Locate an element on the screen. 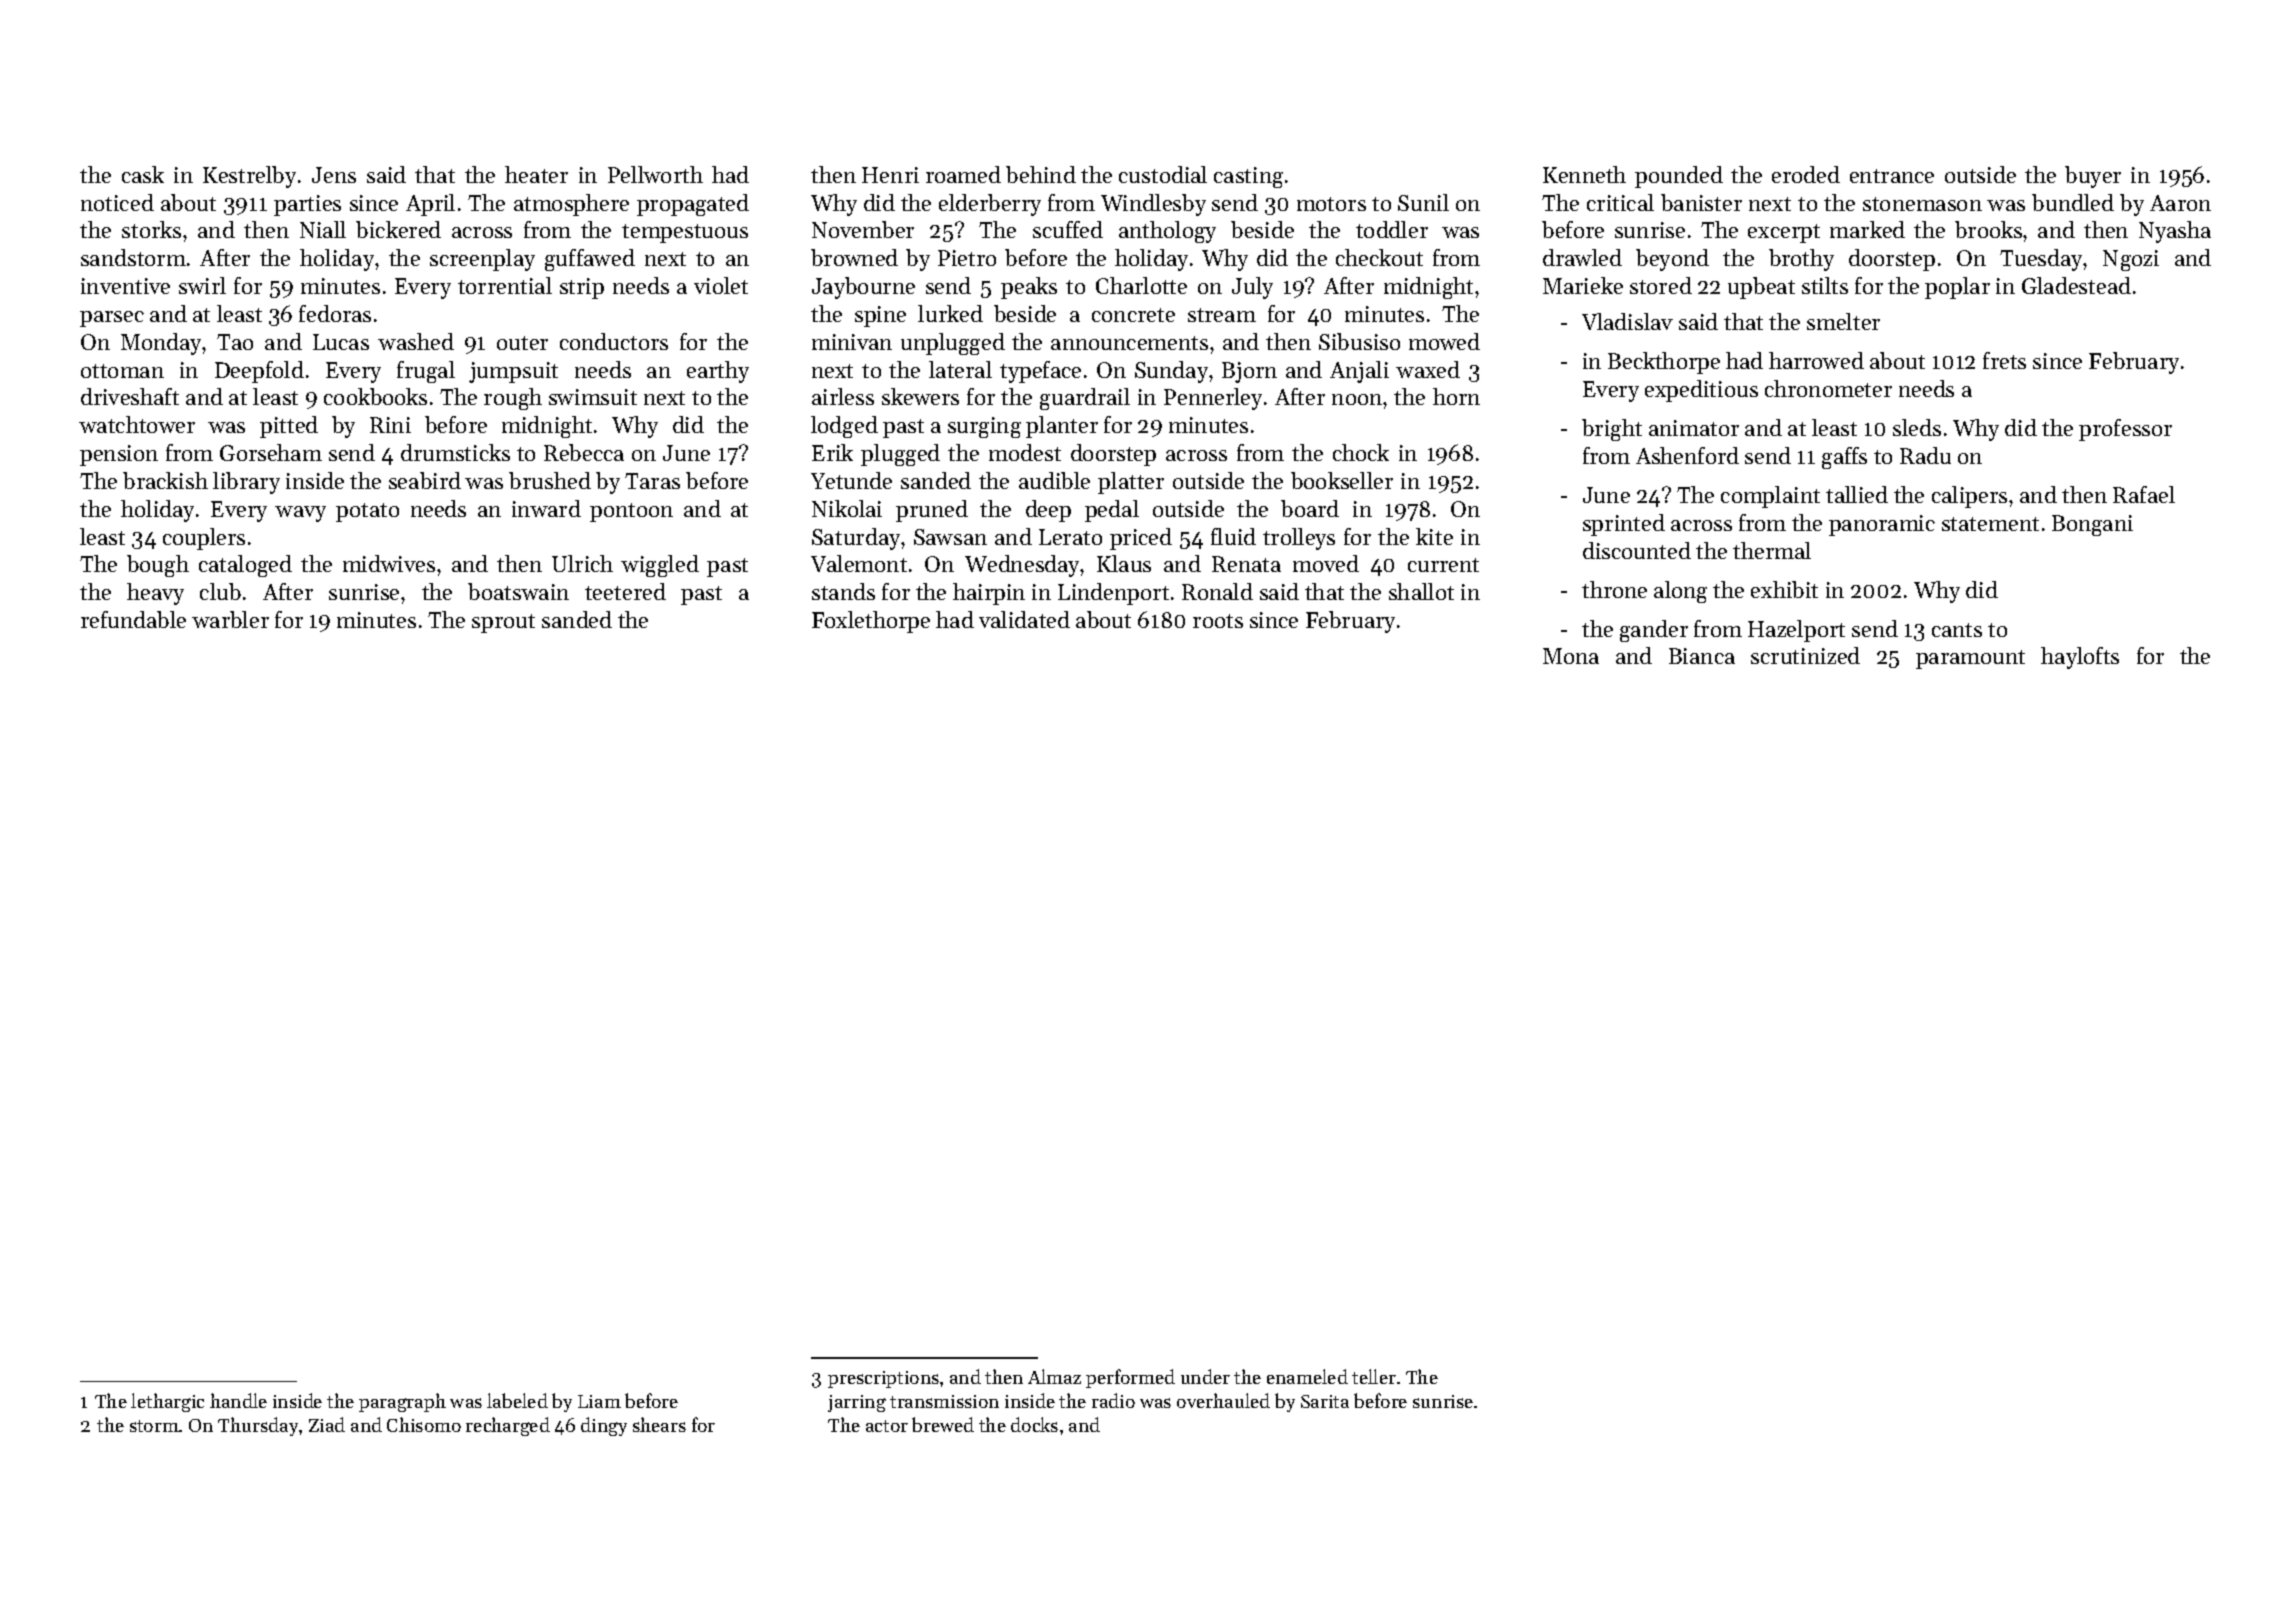  handle is located at coordinates (238, 1400).
